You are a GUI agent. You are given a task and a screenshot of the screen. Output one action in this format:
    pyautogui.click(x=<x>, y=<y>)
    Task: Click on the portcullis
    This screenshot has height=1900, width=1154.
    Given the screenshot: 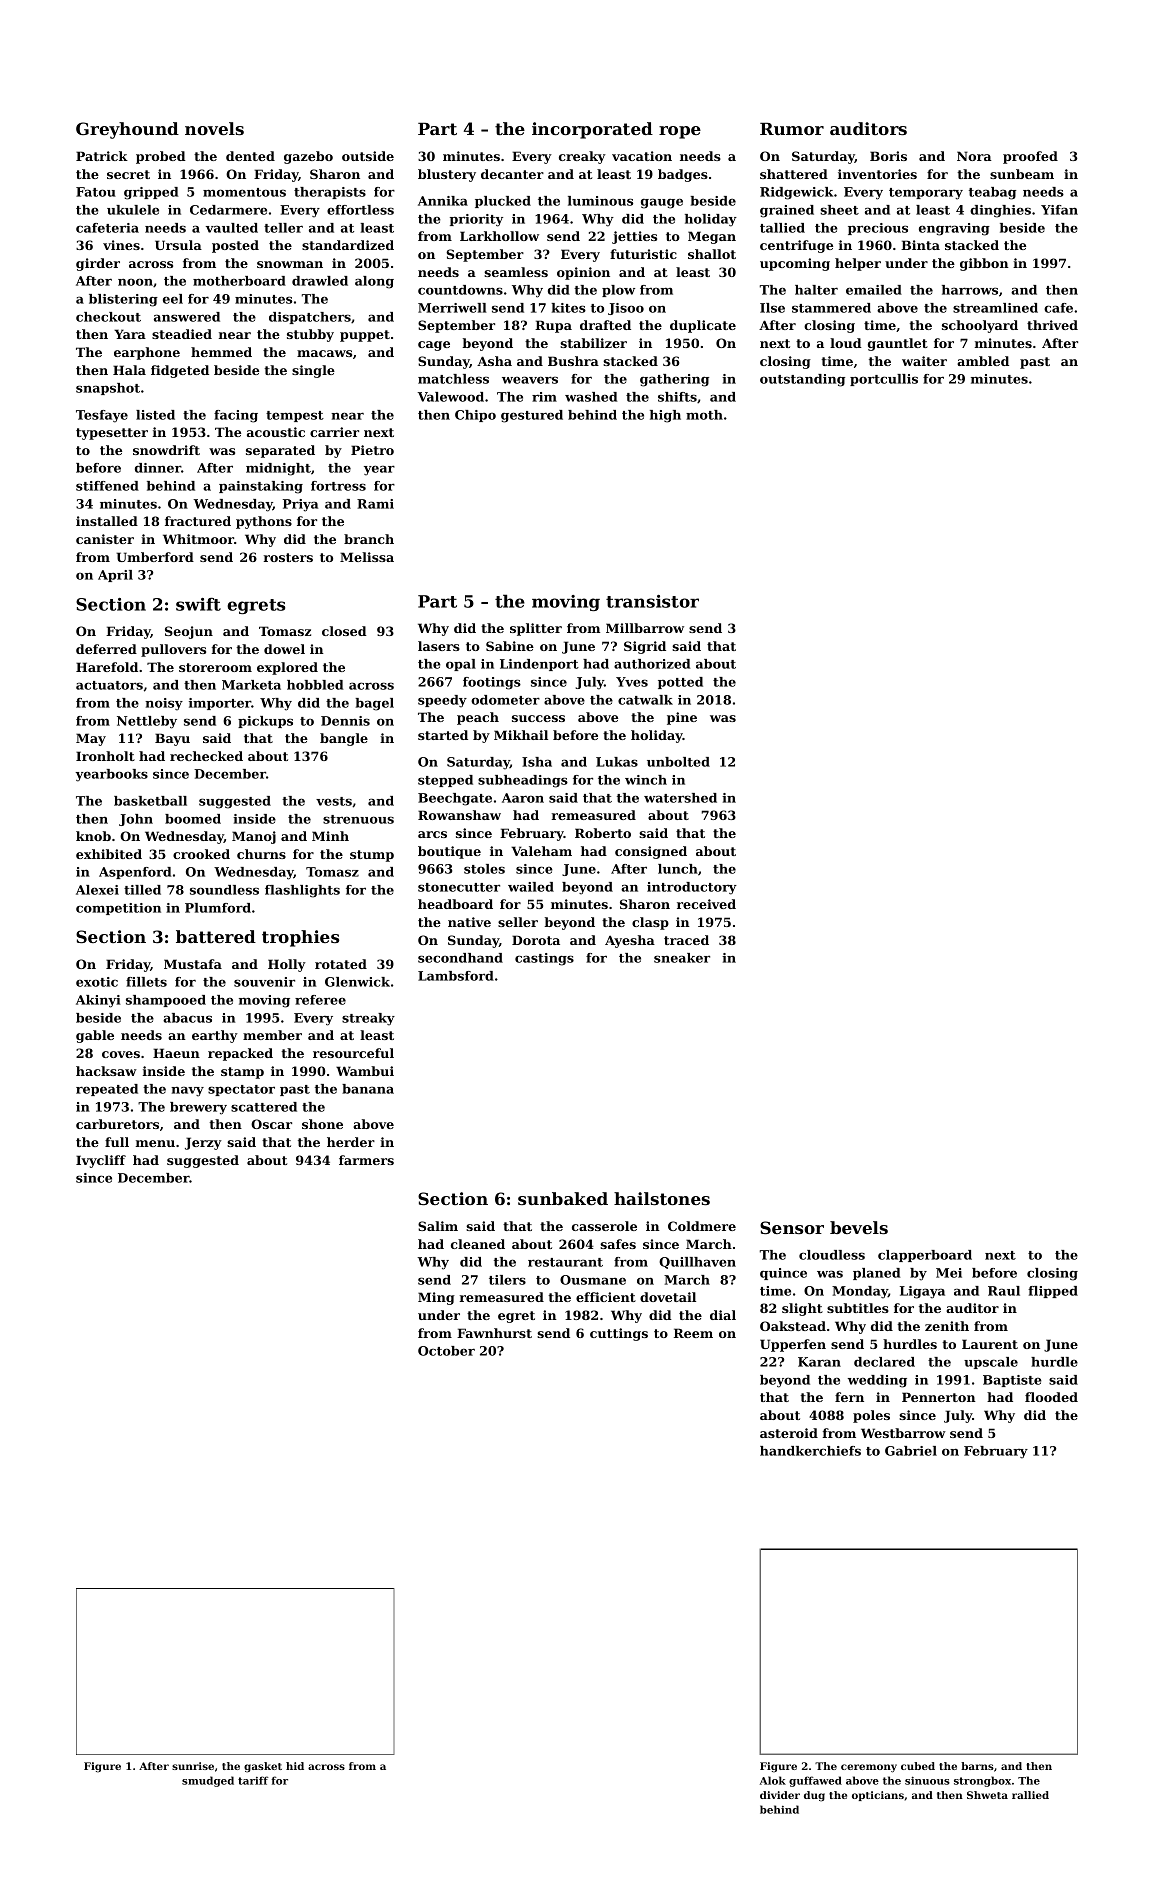 What is the action you would take?
    pyautogui.click(x=884, y=380)
